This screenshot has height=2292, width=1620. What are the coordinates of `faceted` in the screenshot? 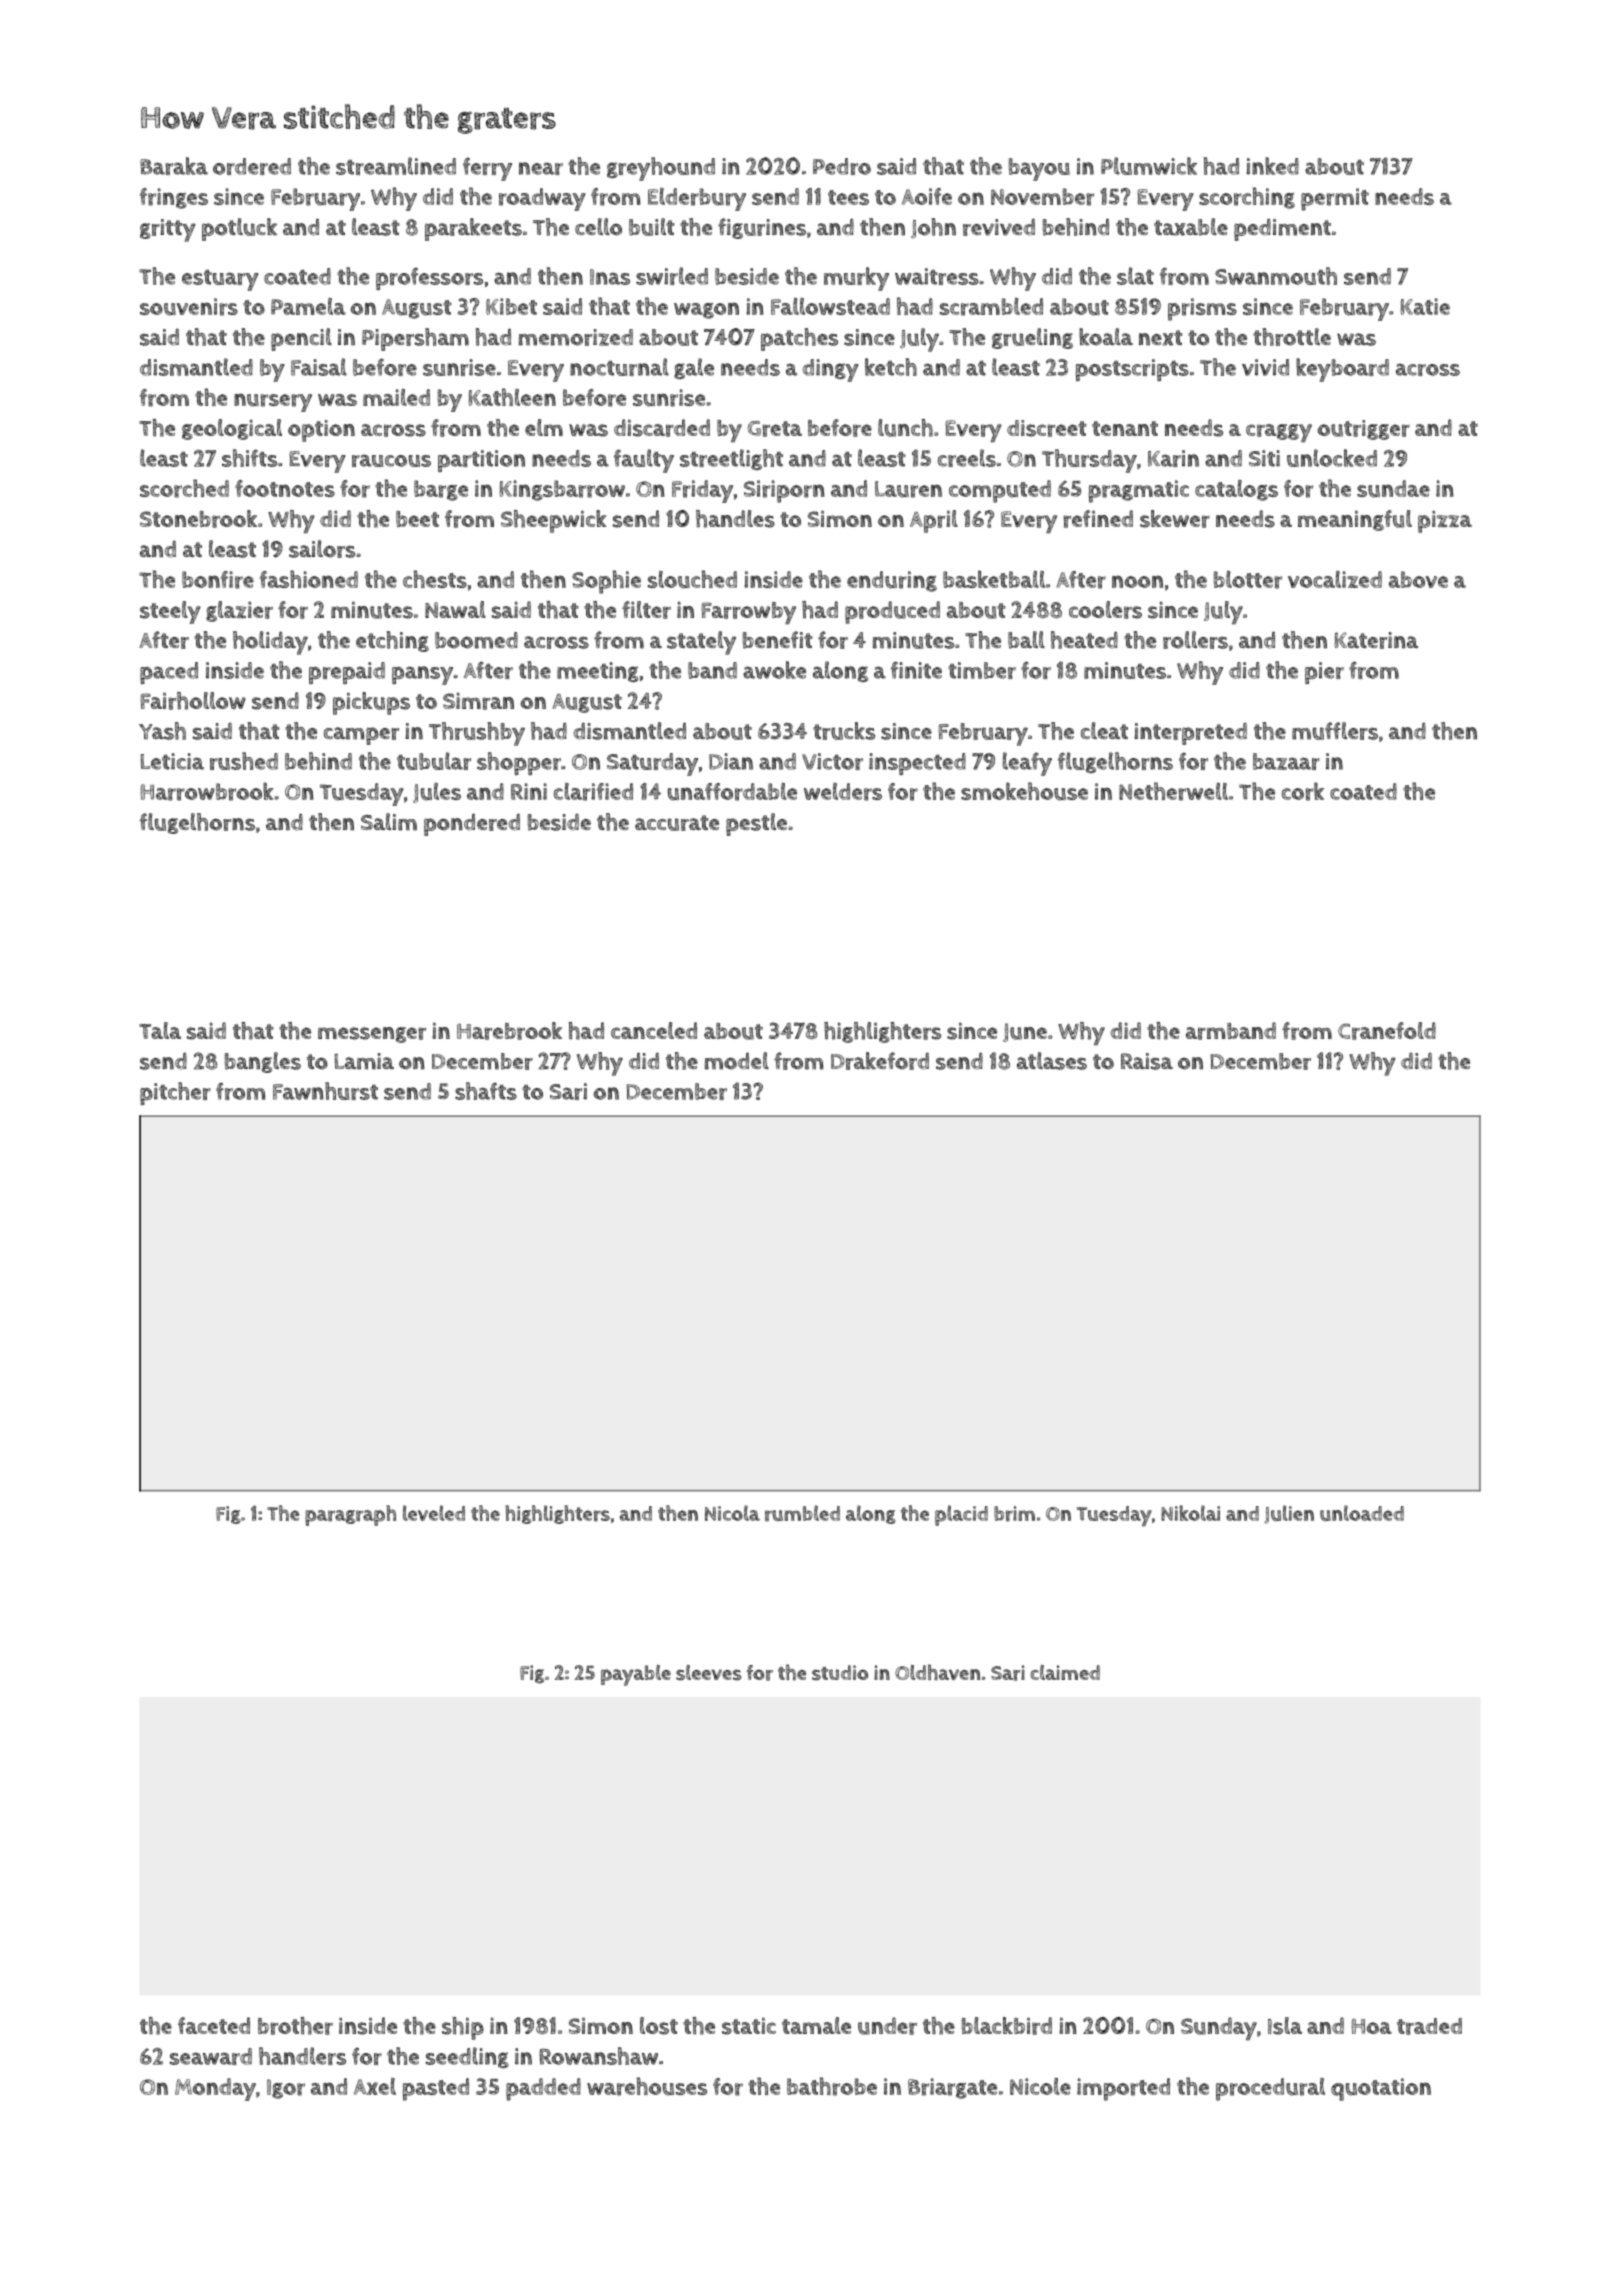 It's located at (214, 2025).
